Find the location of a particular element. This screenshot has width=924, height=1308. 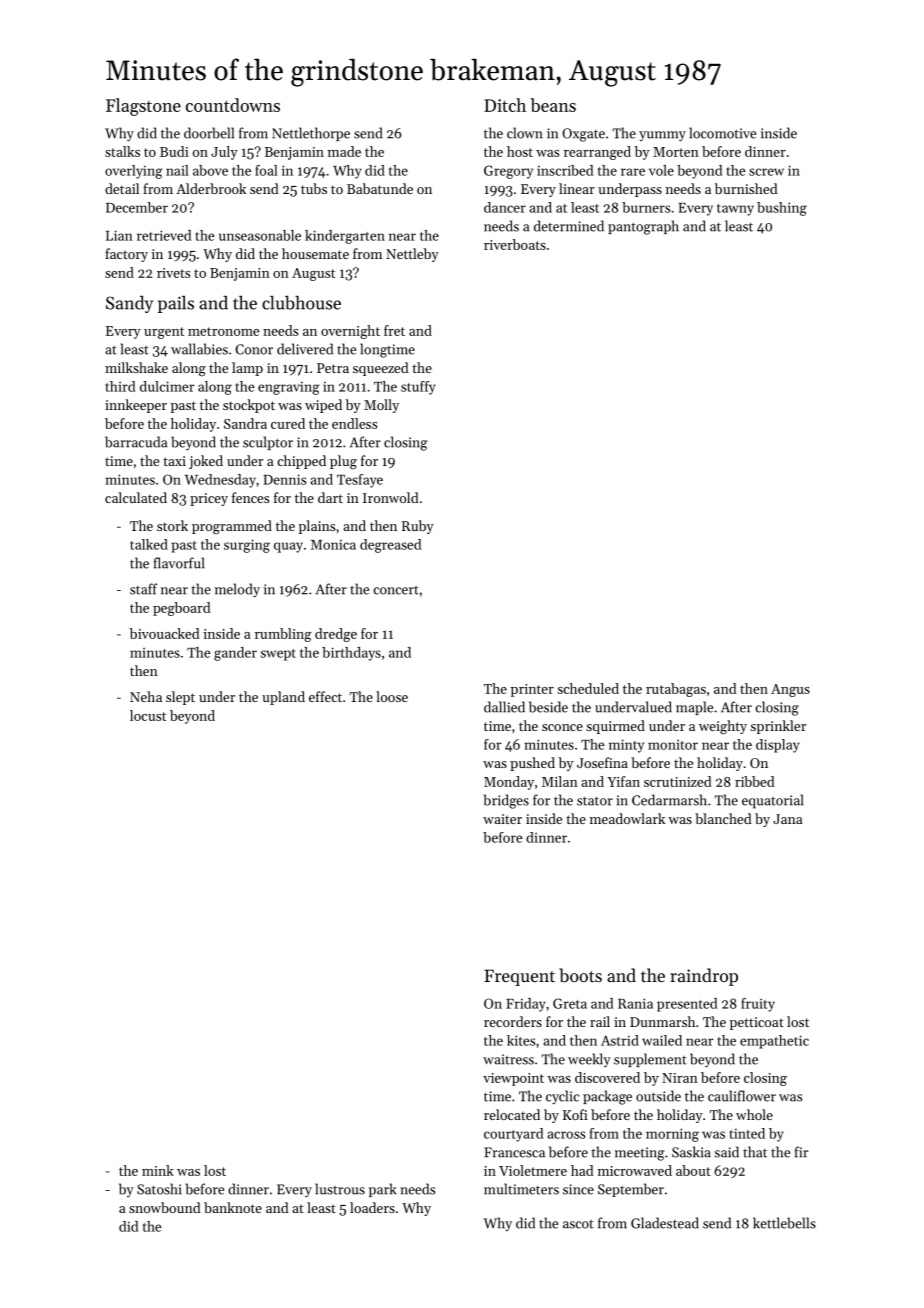

fir is located at coordinates (801, 1152).
